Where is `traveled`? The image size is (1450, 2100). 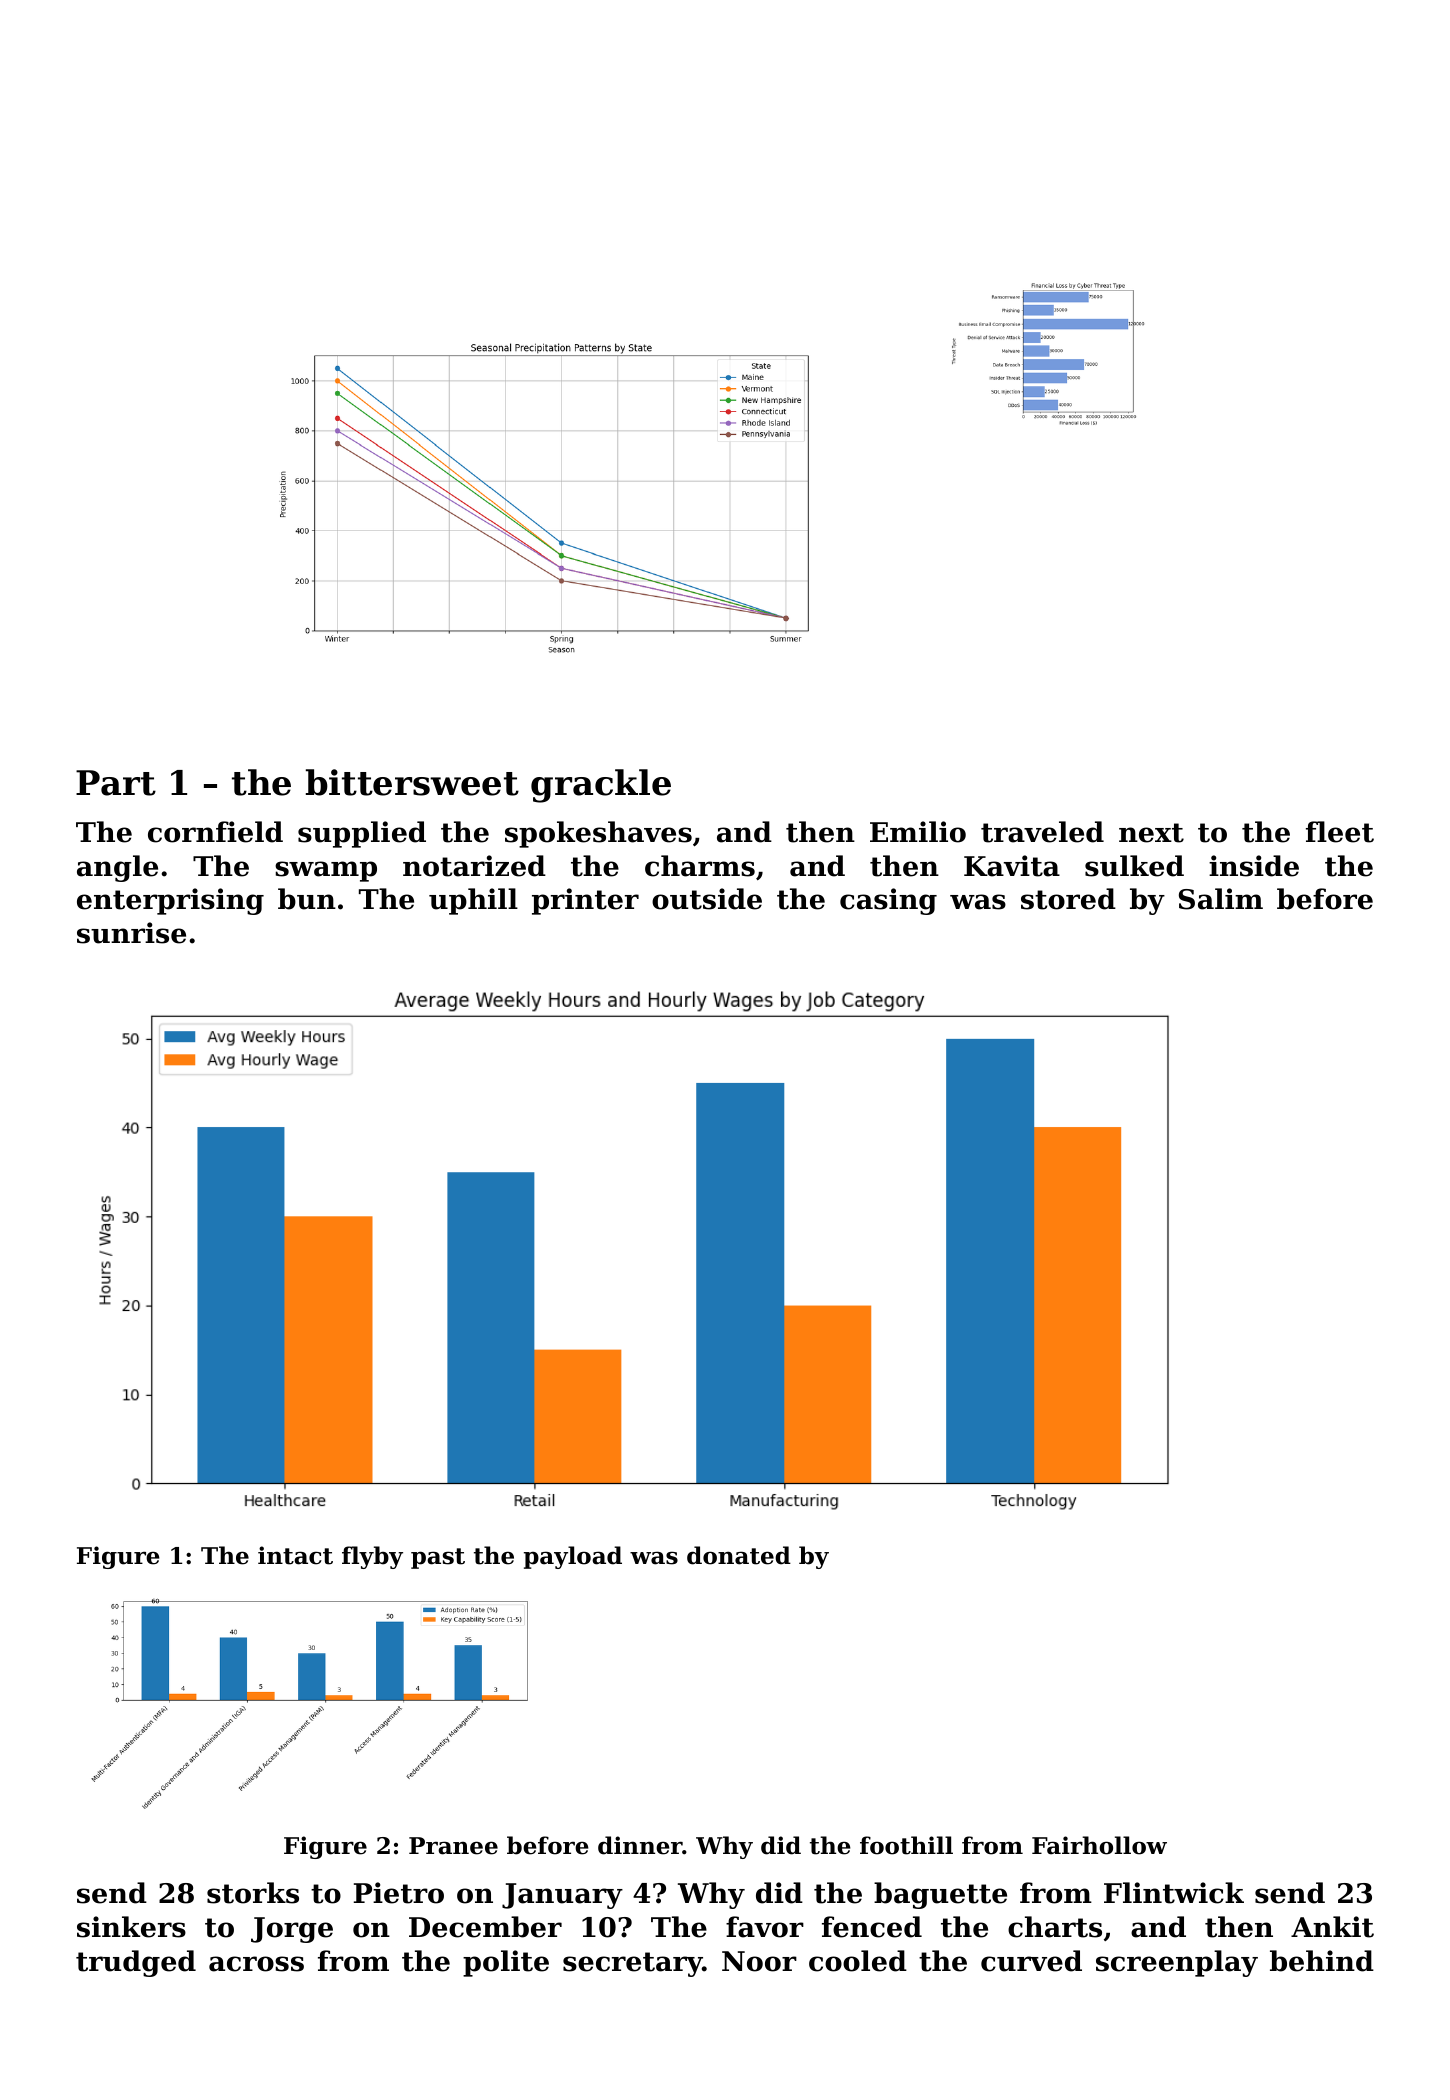
traveled is located at coordinates (1042, 832).
